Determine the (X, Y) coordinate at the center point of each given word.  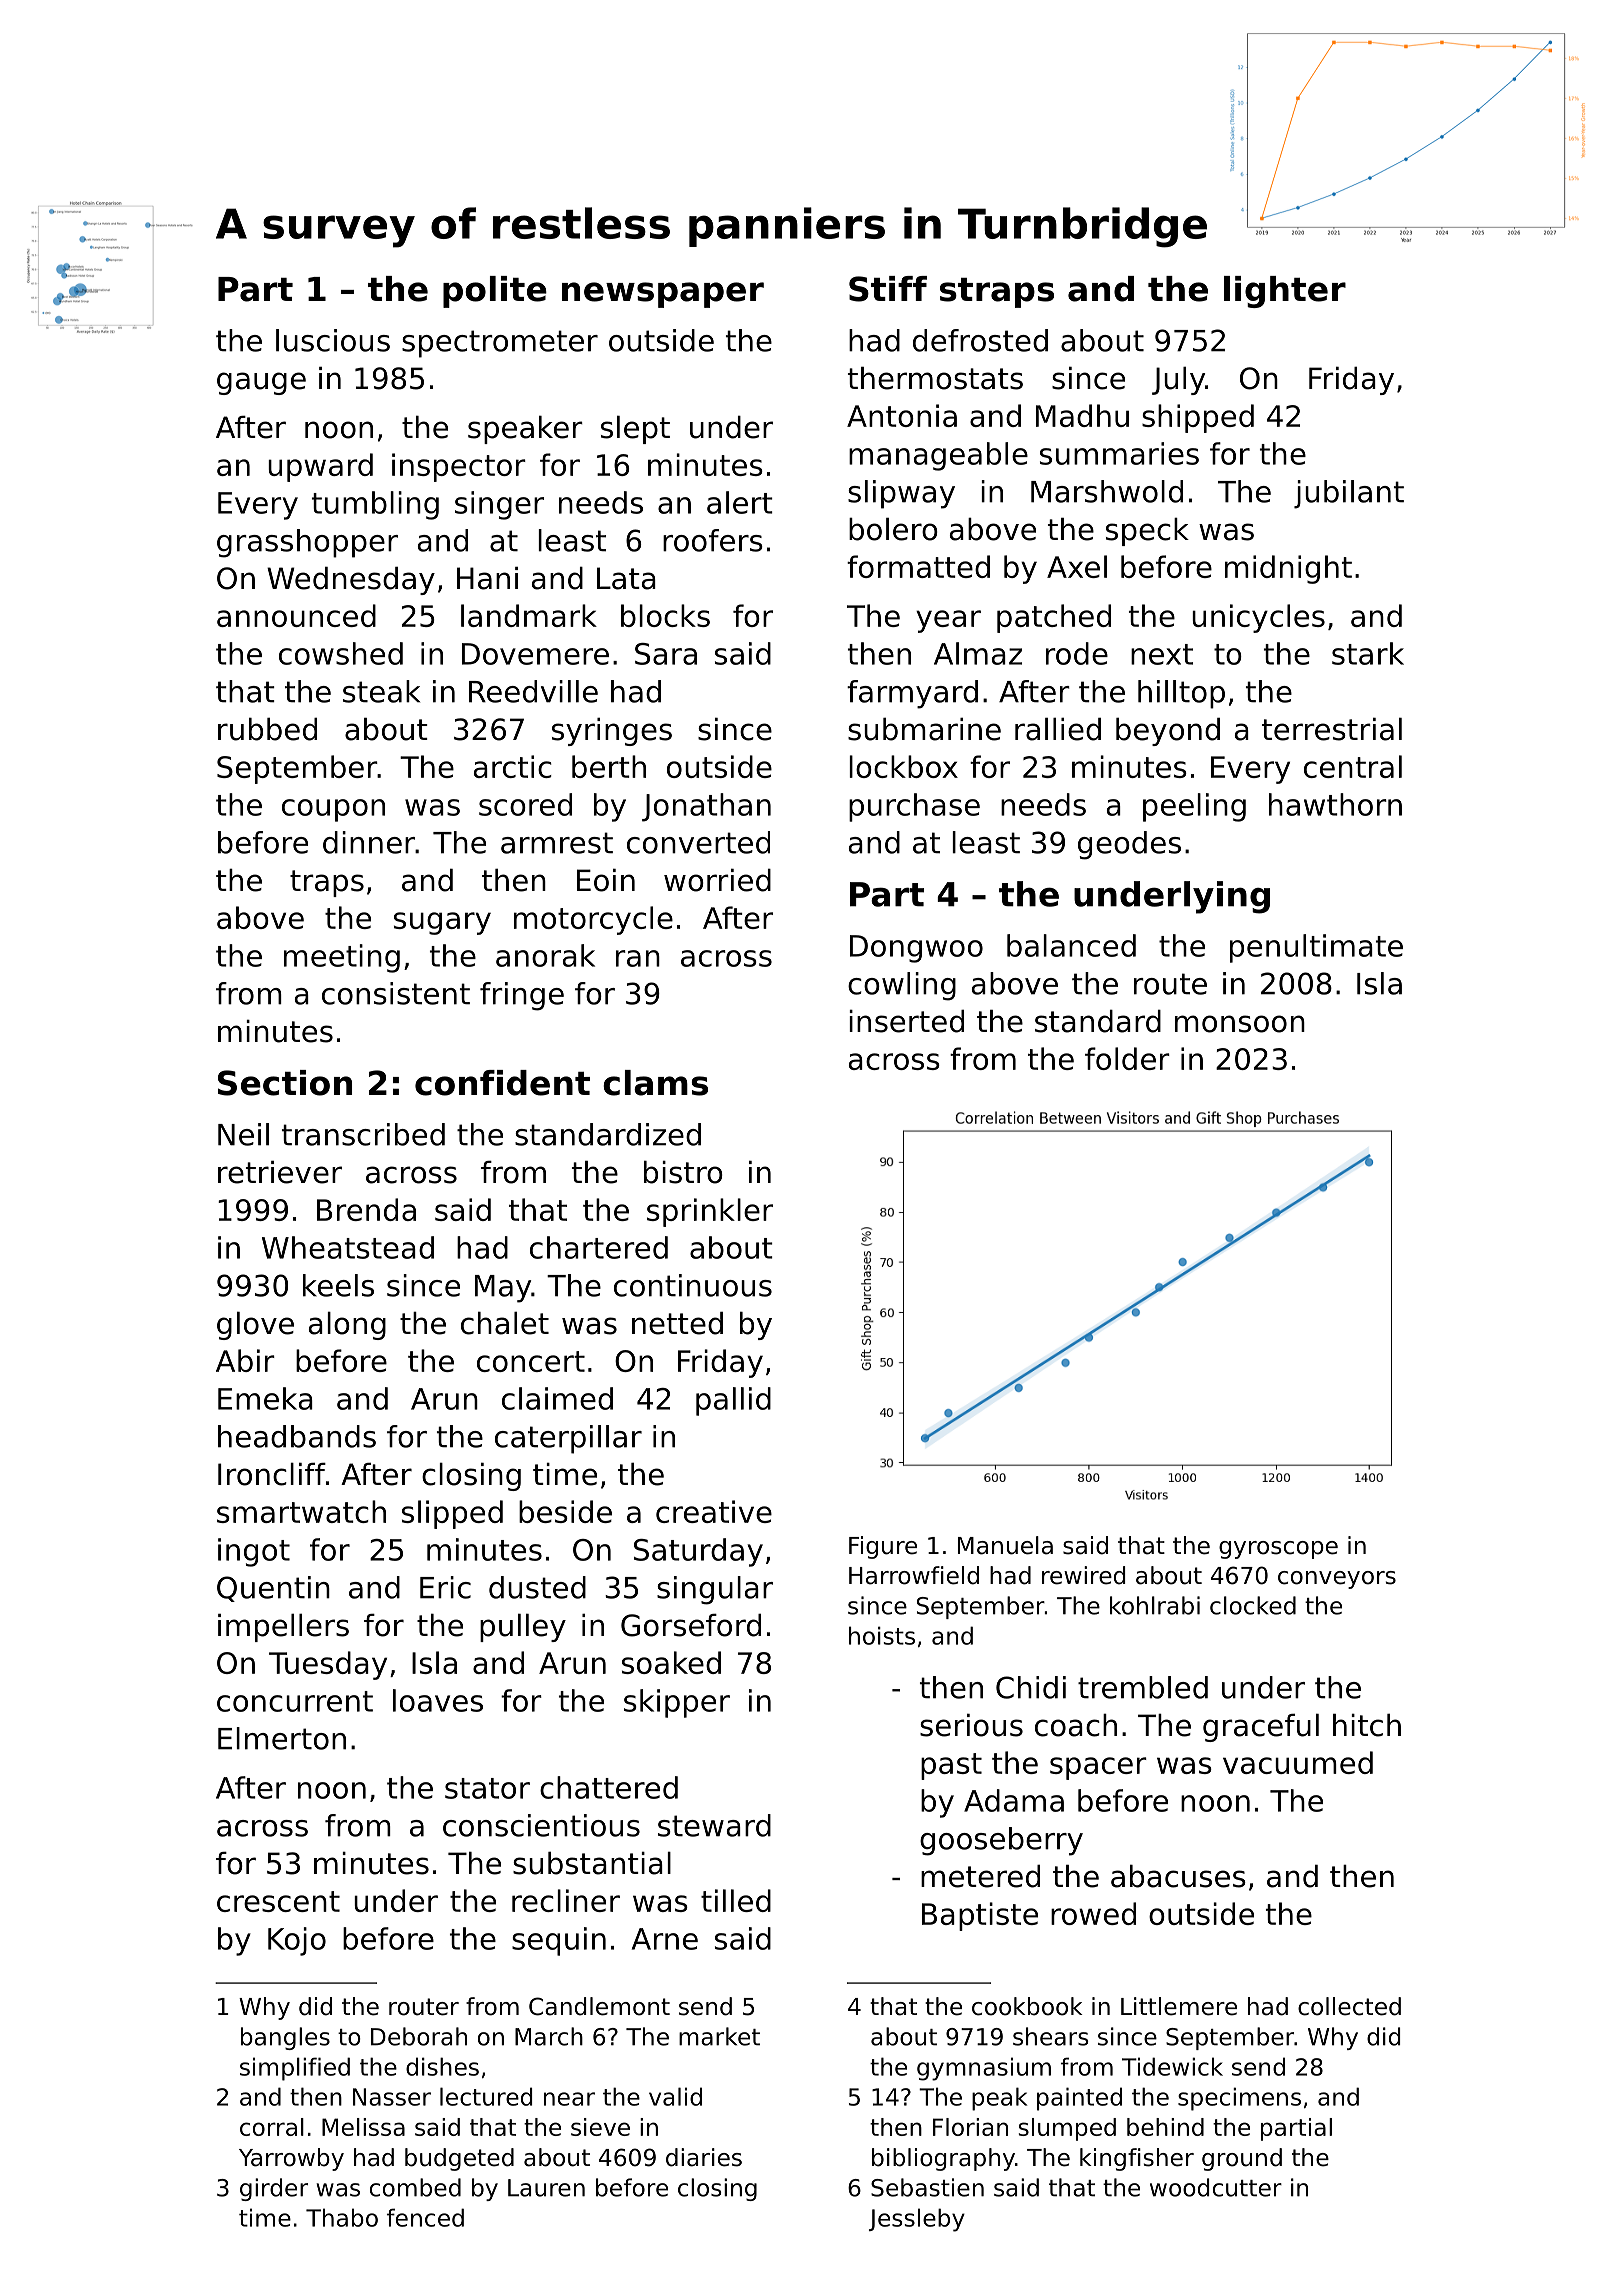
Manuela (1005, 1545)
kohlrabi (1155, 1605)
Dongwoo (916, 949)
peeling (1194, 807)
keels (338, 1285)
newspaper (663, 295)
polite (495, 292)
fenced (425, 2217)
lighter (1285, 292)
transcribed (363, 1134)
